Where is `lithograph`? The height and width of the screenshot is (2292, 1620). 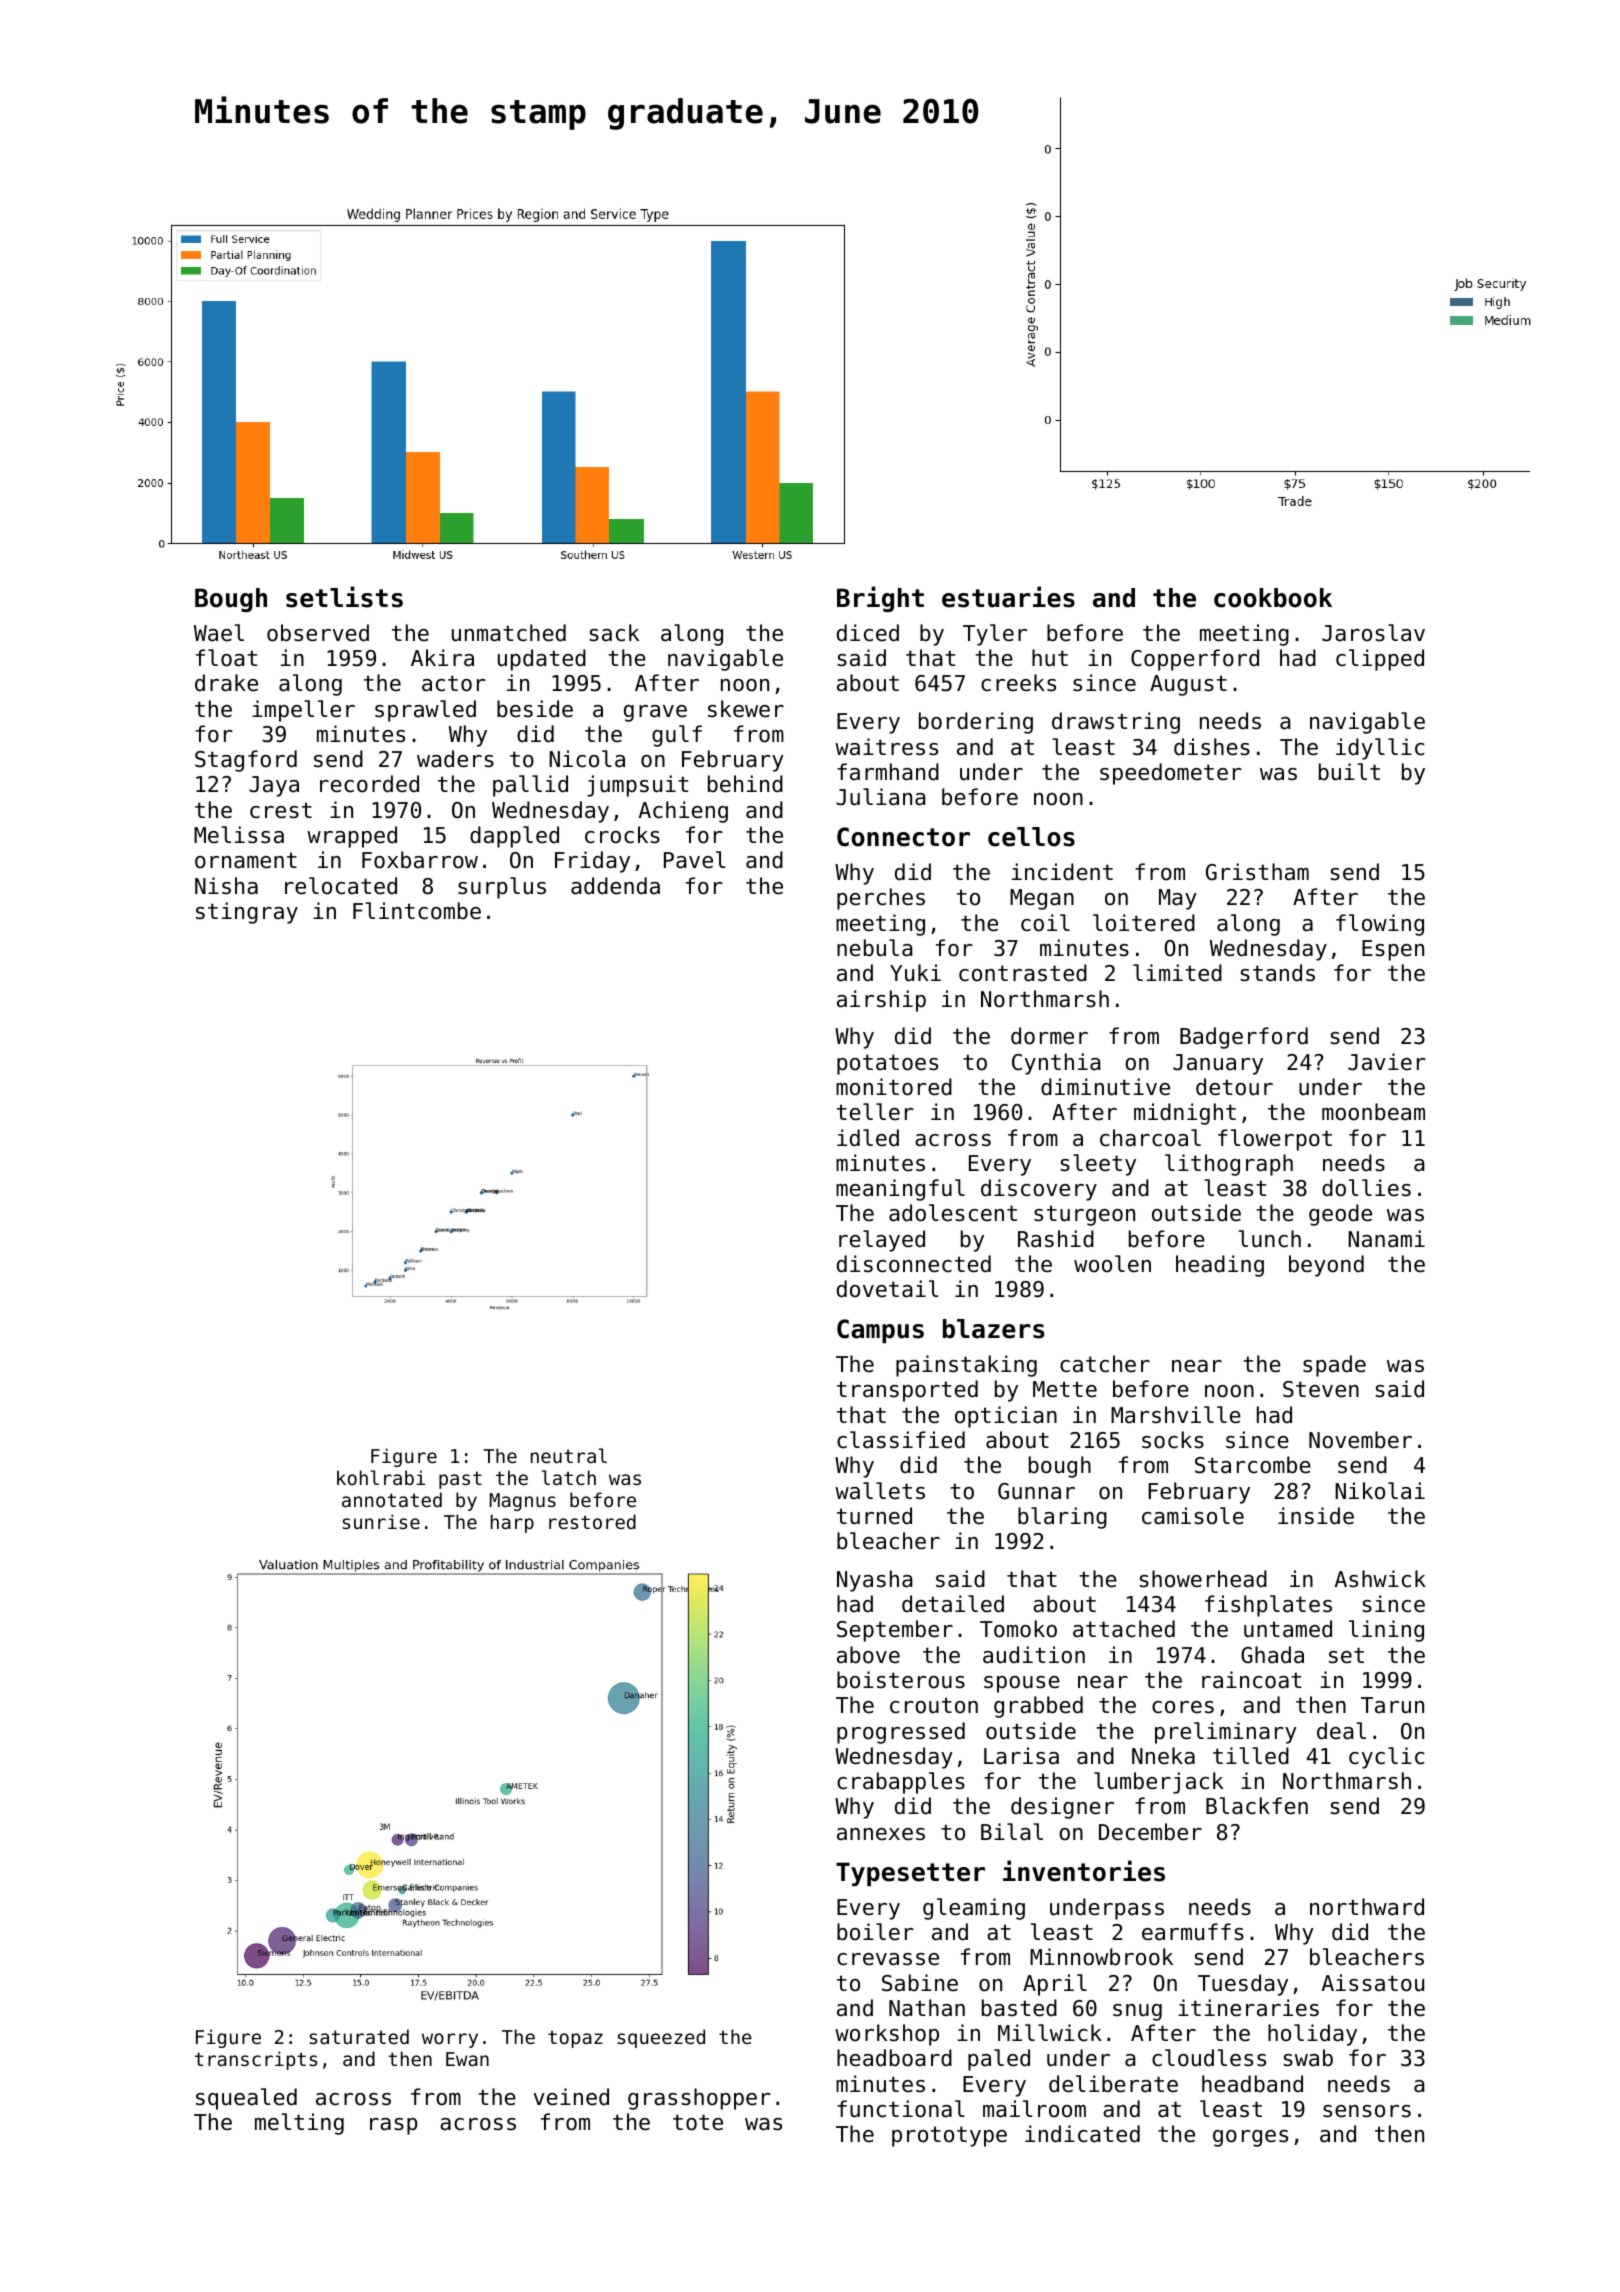 lithograph is located at coordinates (1229, 1165).
